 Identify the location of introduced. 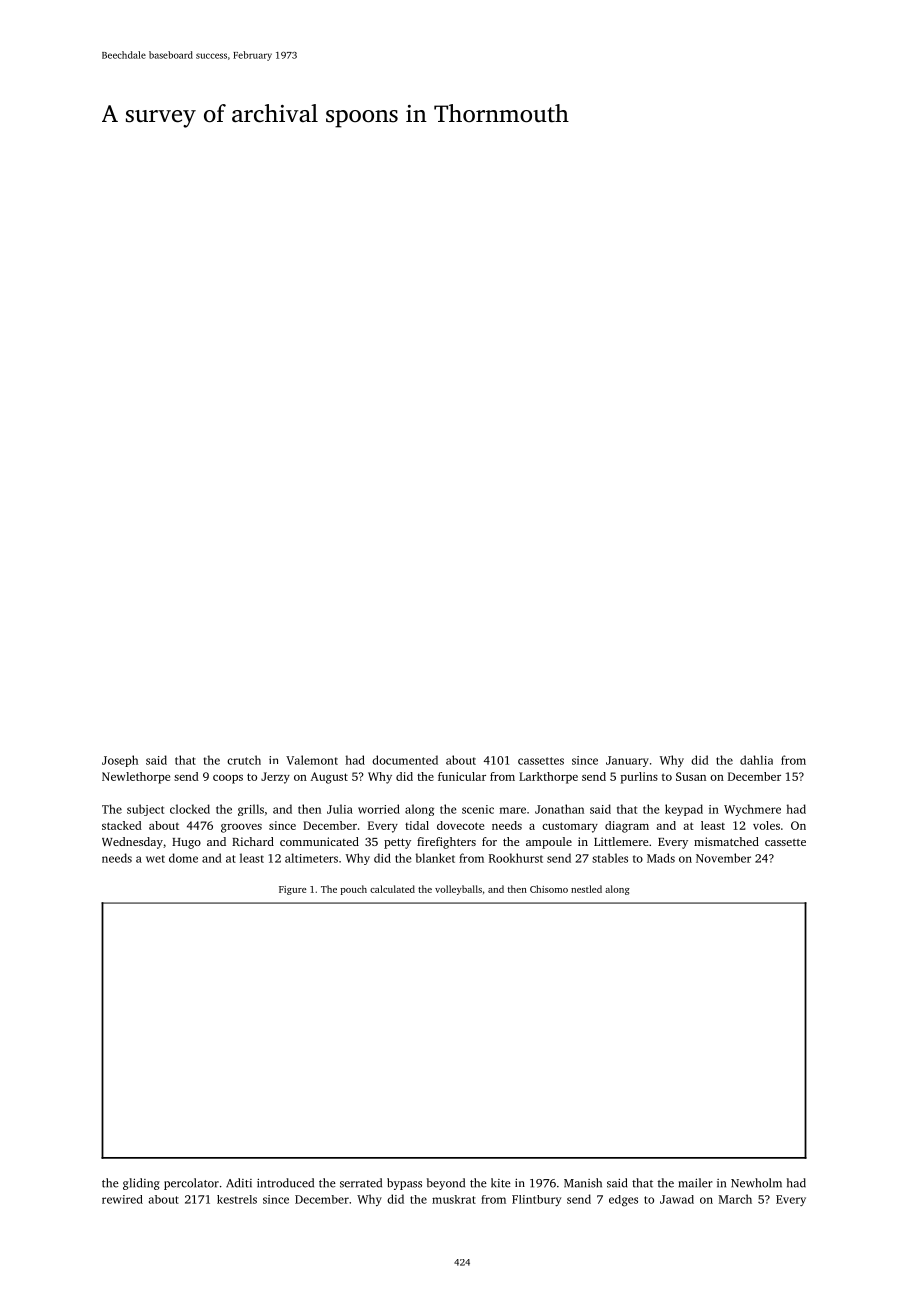
(285, 1183).
